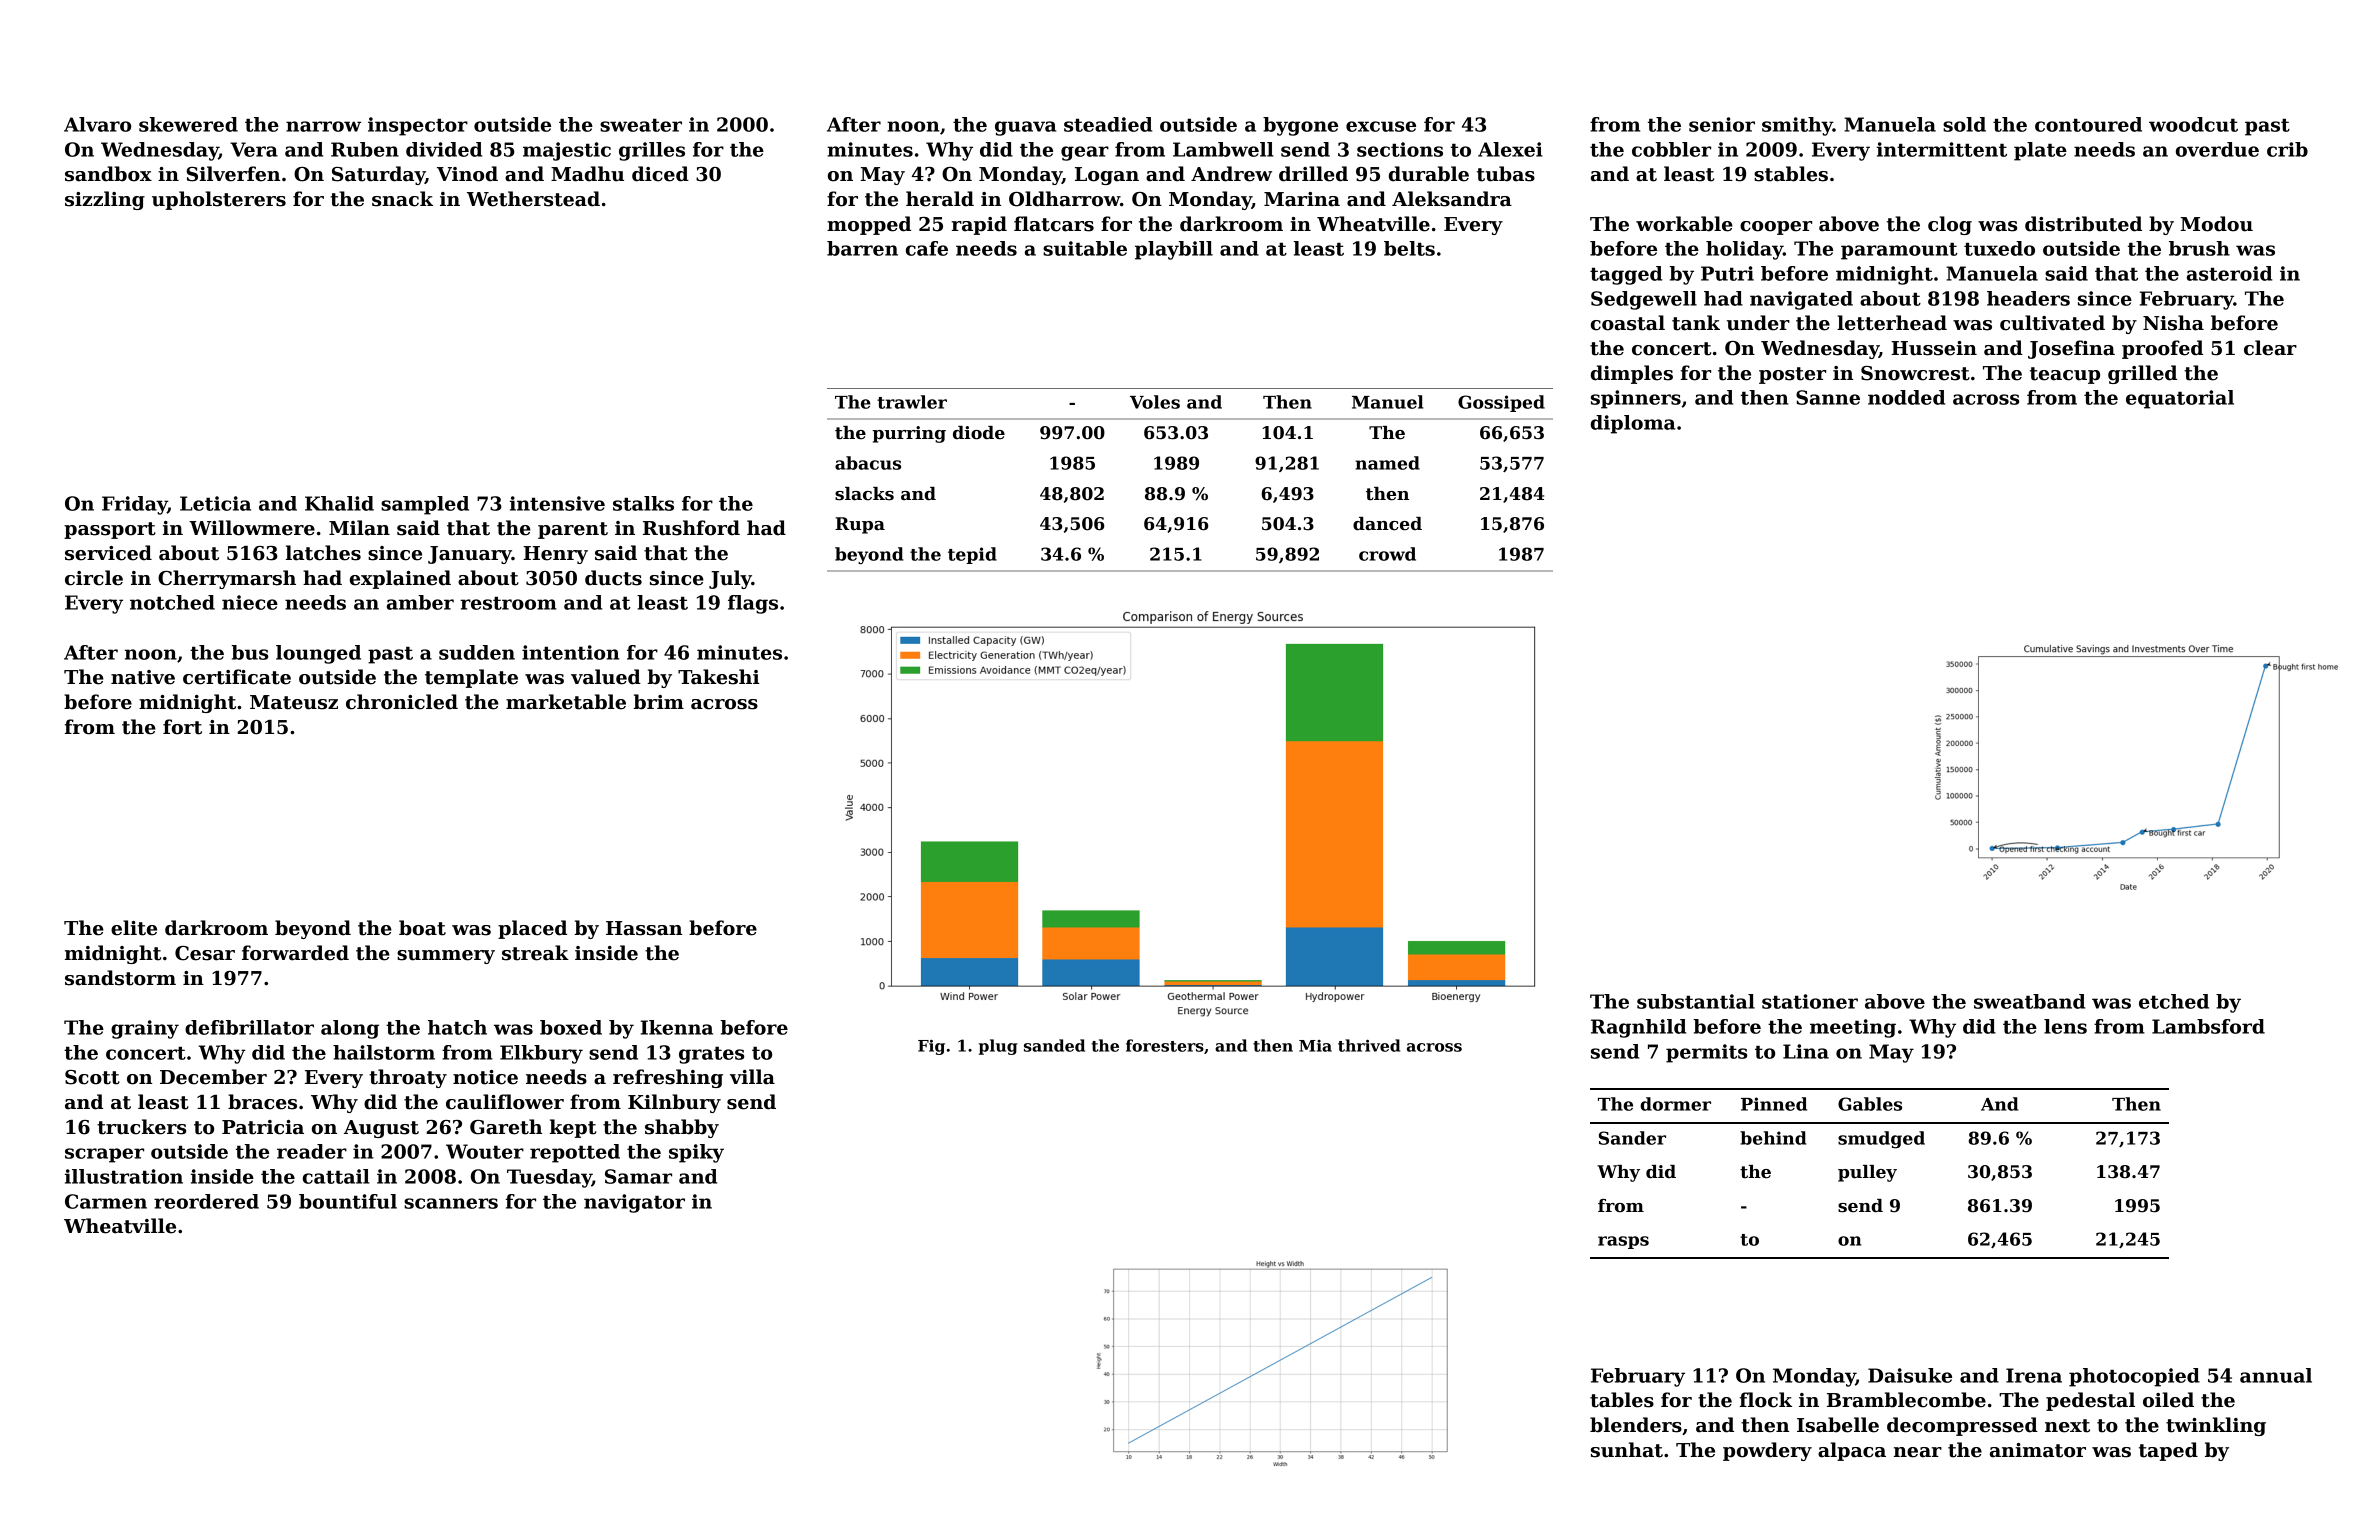 The image size is (2380, 1540). What do you see at coordinates (446, 957) in the image?
I see `summery` at bounding box center [446, 957].
